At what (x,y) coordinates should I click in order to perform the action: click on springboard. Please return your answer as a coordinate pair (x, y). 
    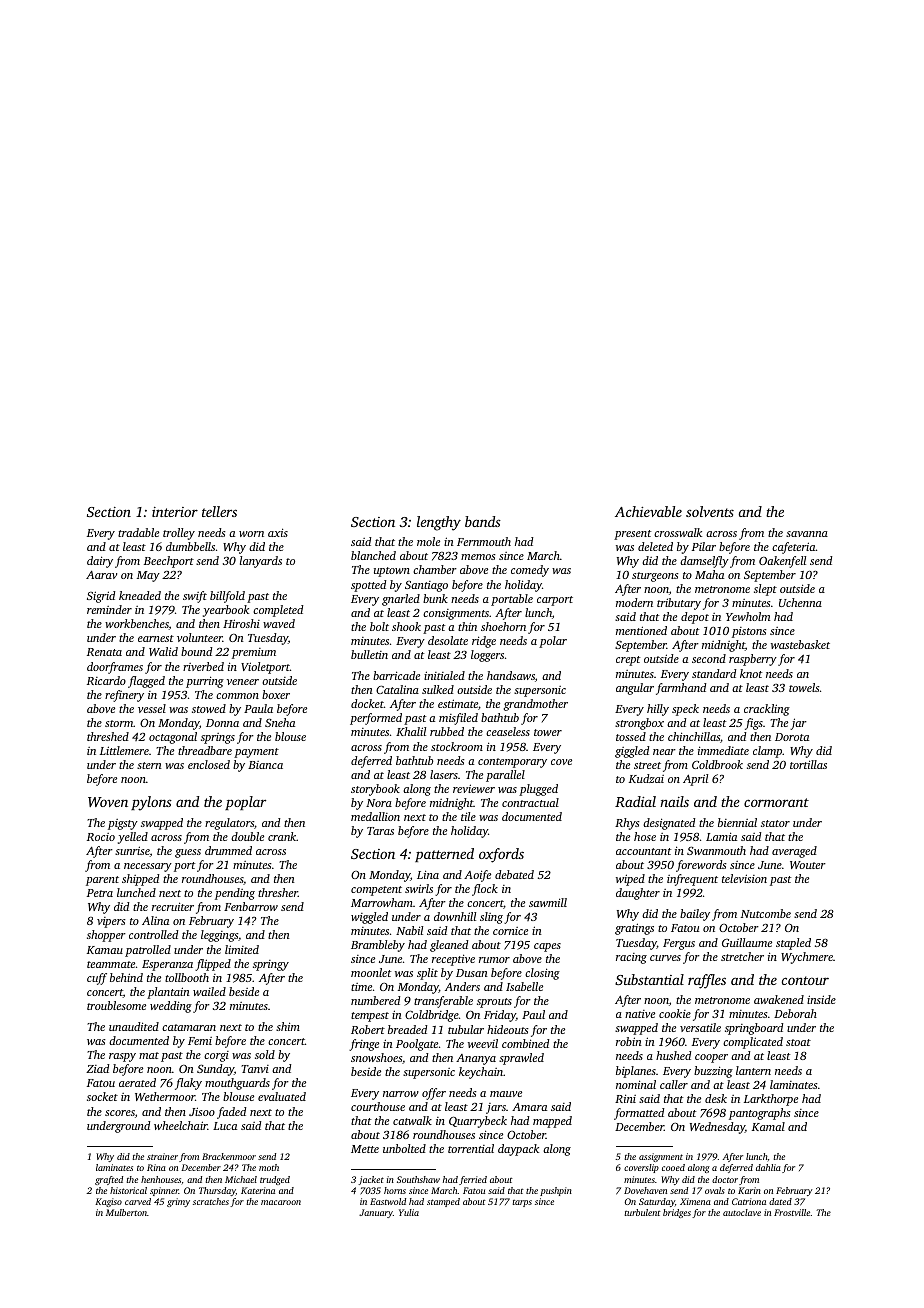
    Looking at the image, I should click on (754, 1029).
